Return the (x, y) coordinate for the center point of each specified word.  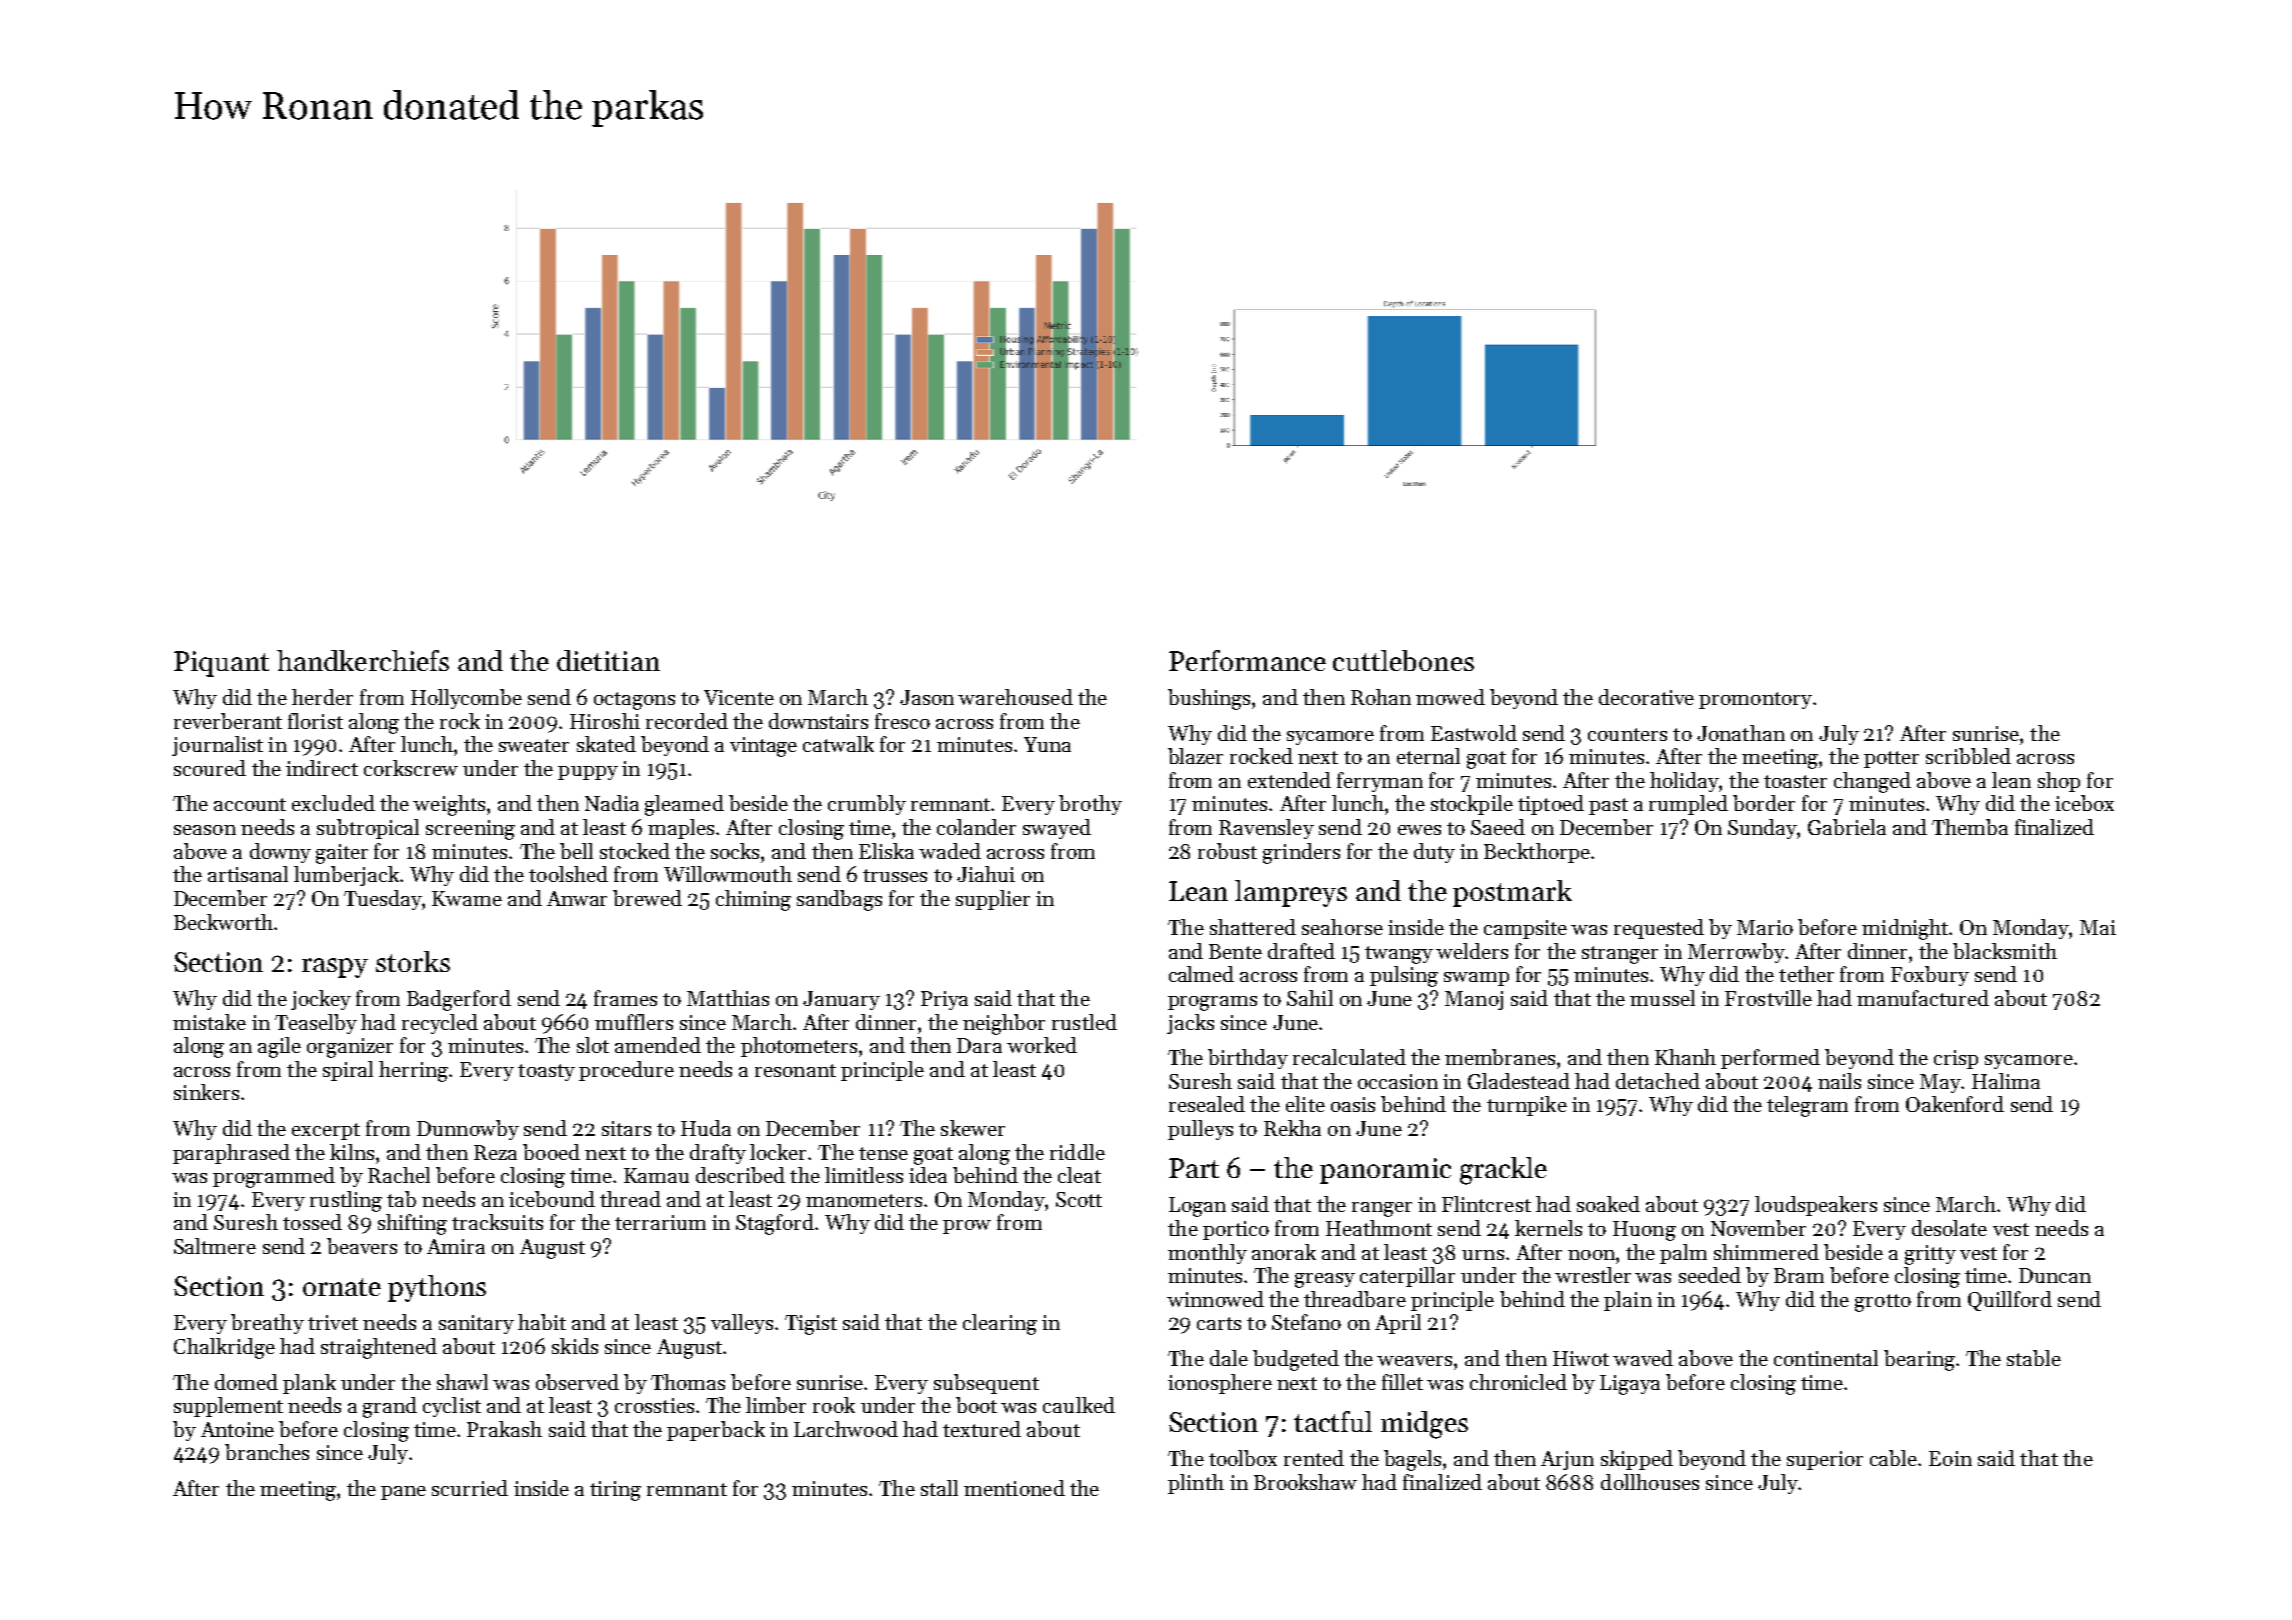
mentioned (1014, 1488)
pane (403, 1493)
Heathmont (1379, 1228)
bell (576, 851)
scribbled (1968, 756)
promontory (1755, 700)
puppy (588, 773)
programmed (274, 1177)
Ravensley (1266, 829)
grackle (1503, 1171)
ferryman (1380, 782)
